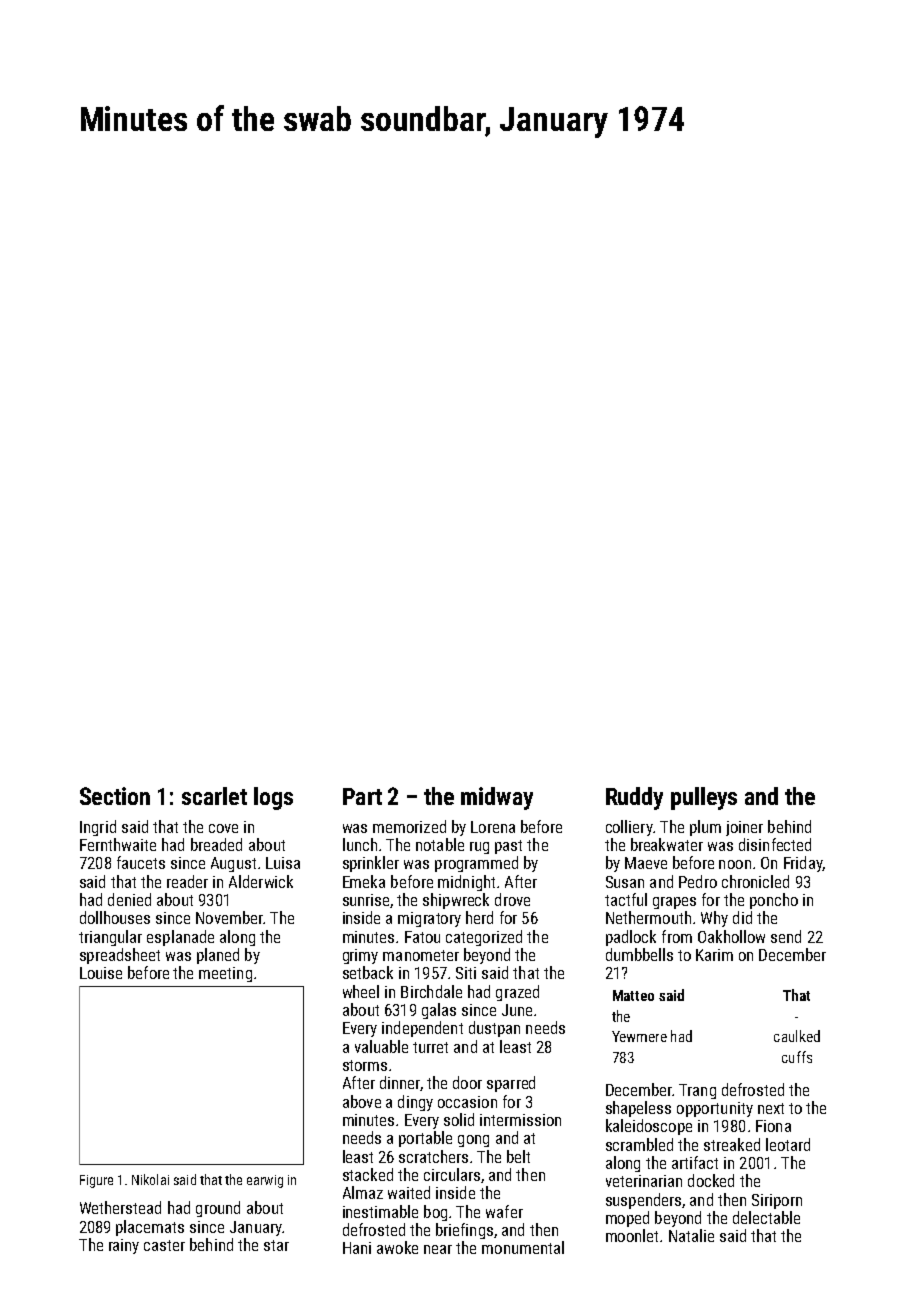 The width and height of the screenshot is (908, 1316). Describe the element at coordinates (400, 1082) in the screenshot. I see `dinner` at that location.
